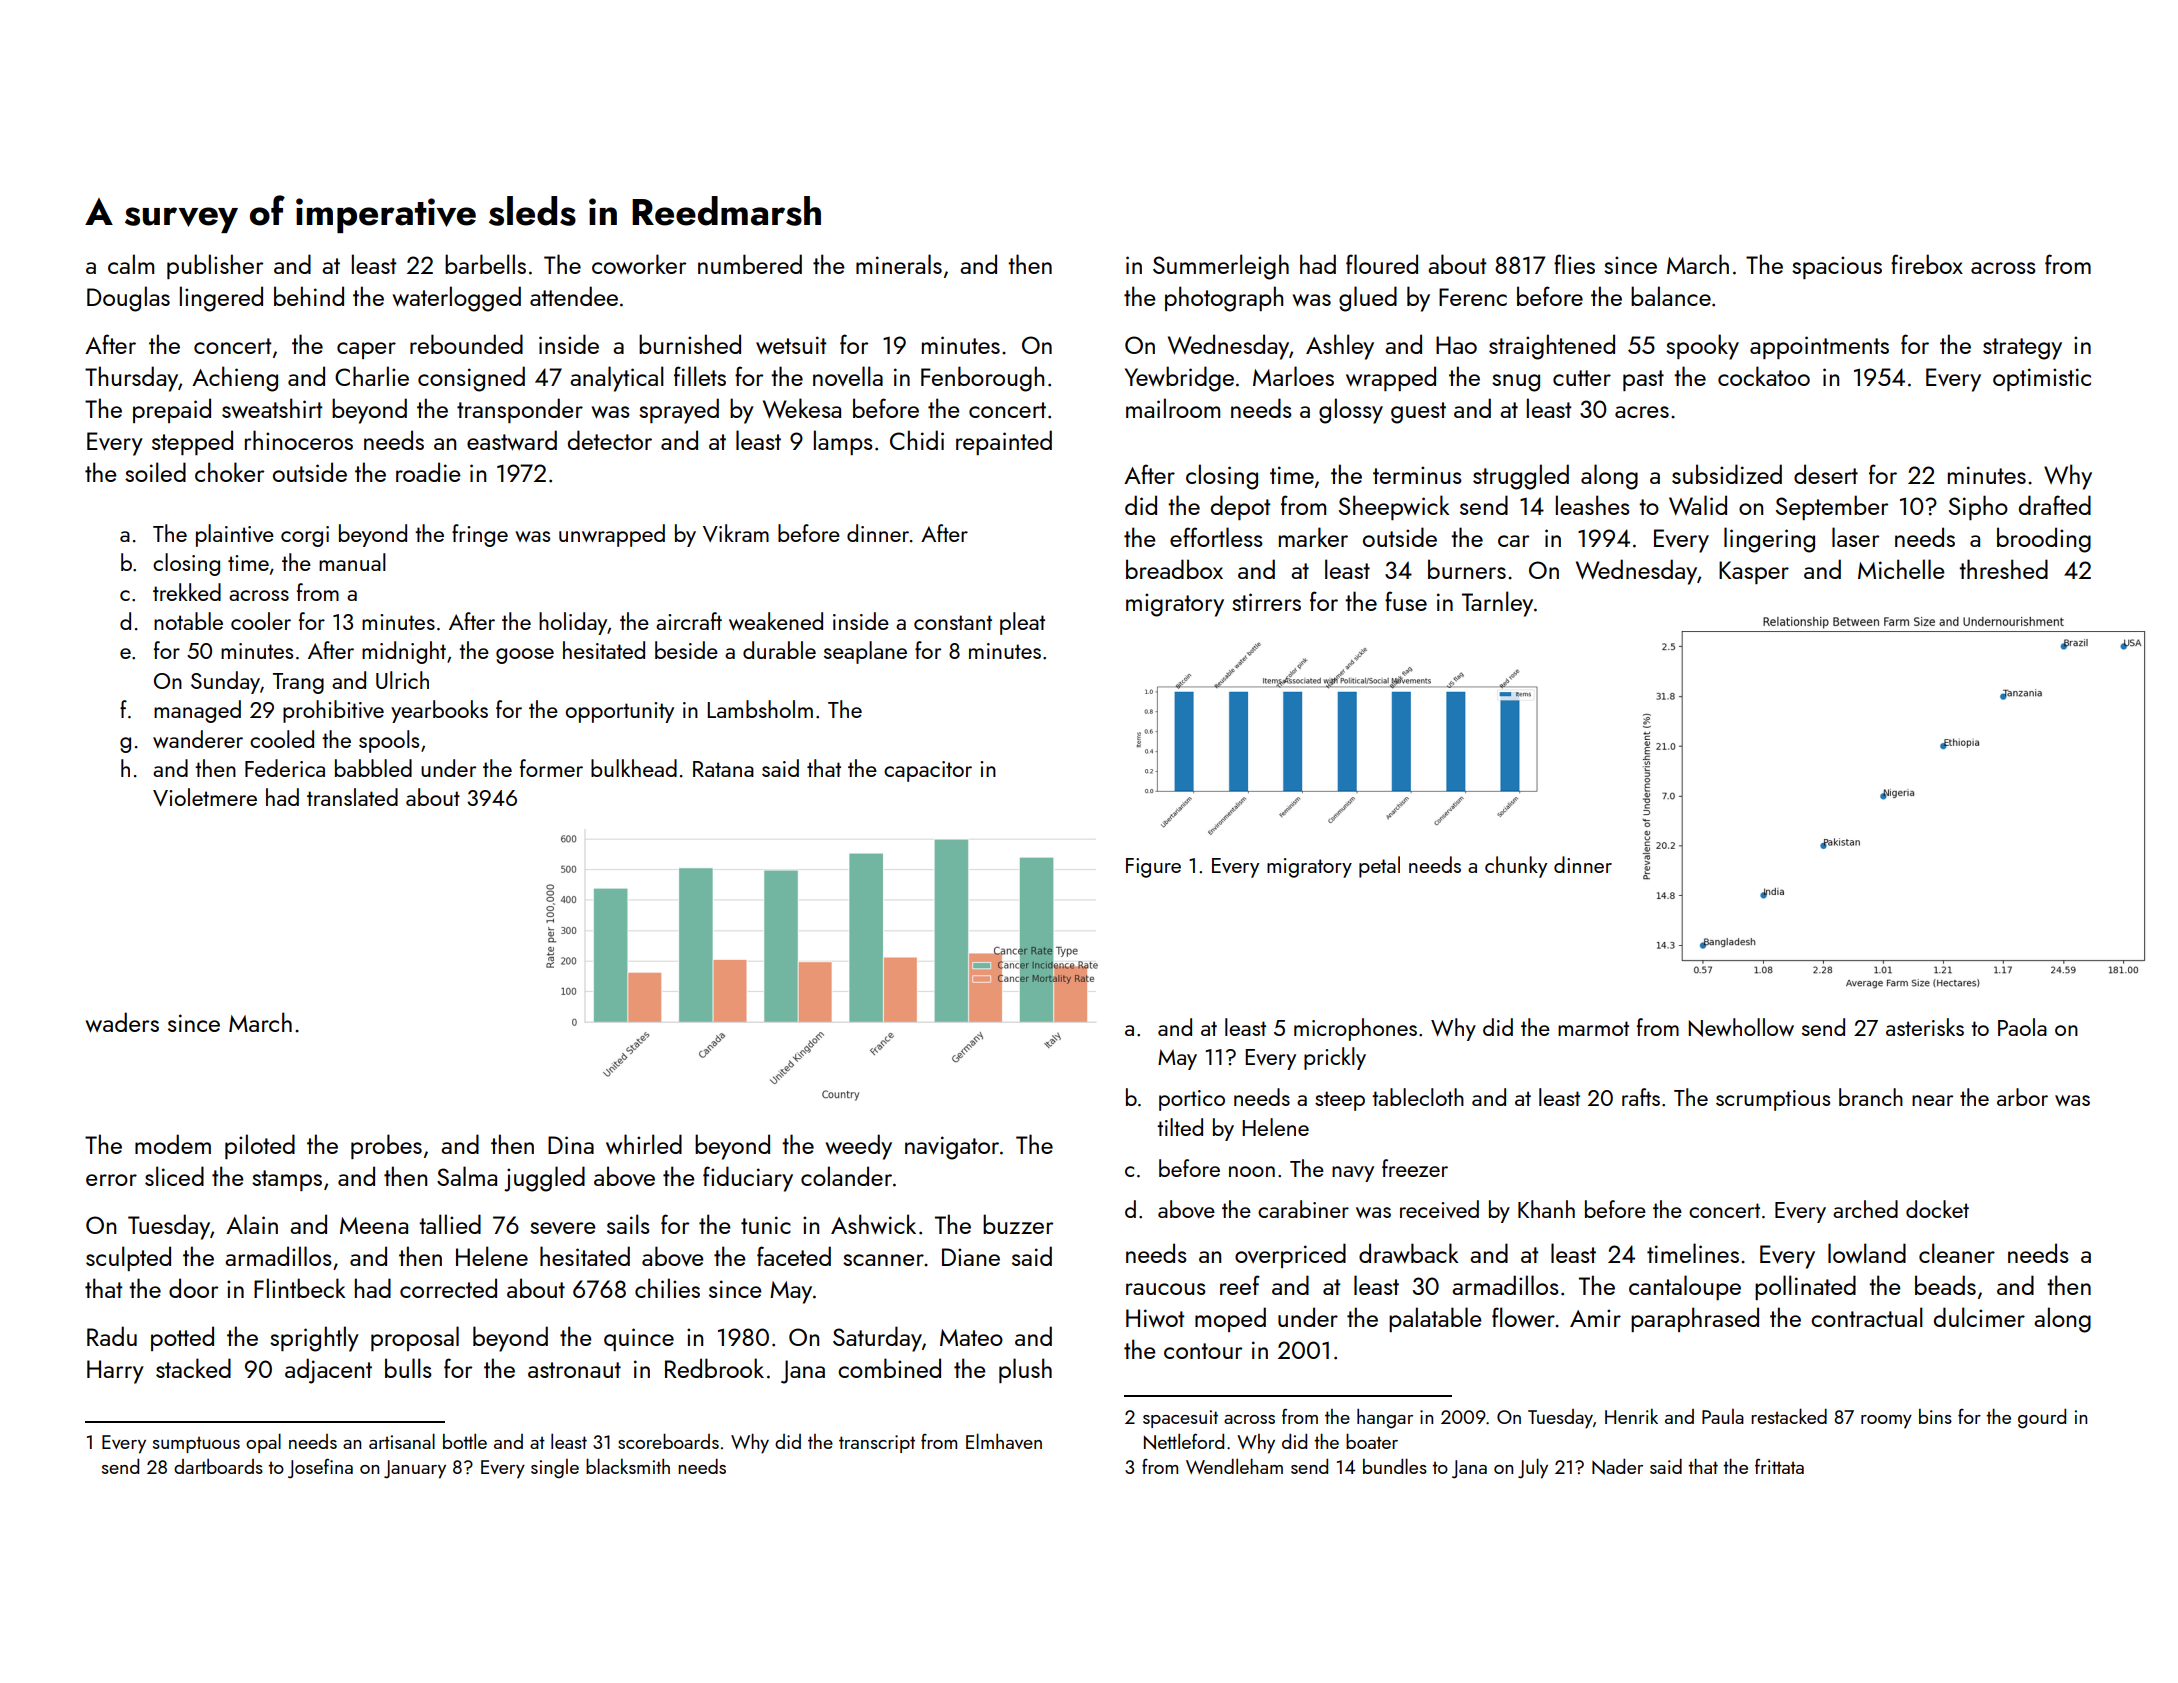 The width and height of the image is (2178, 1683). I want to click on chunky, so click(1516, 867).
